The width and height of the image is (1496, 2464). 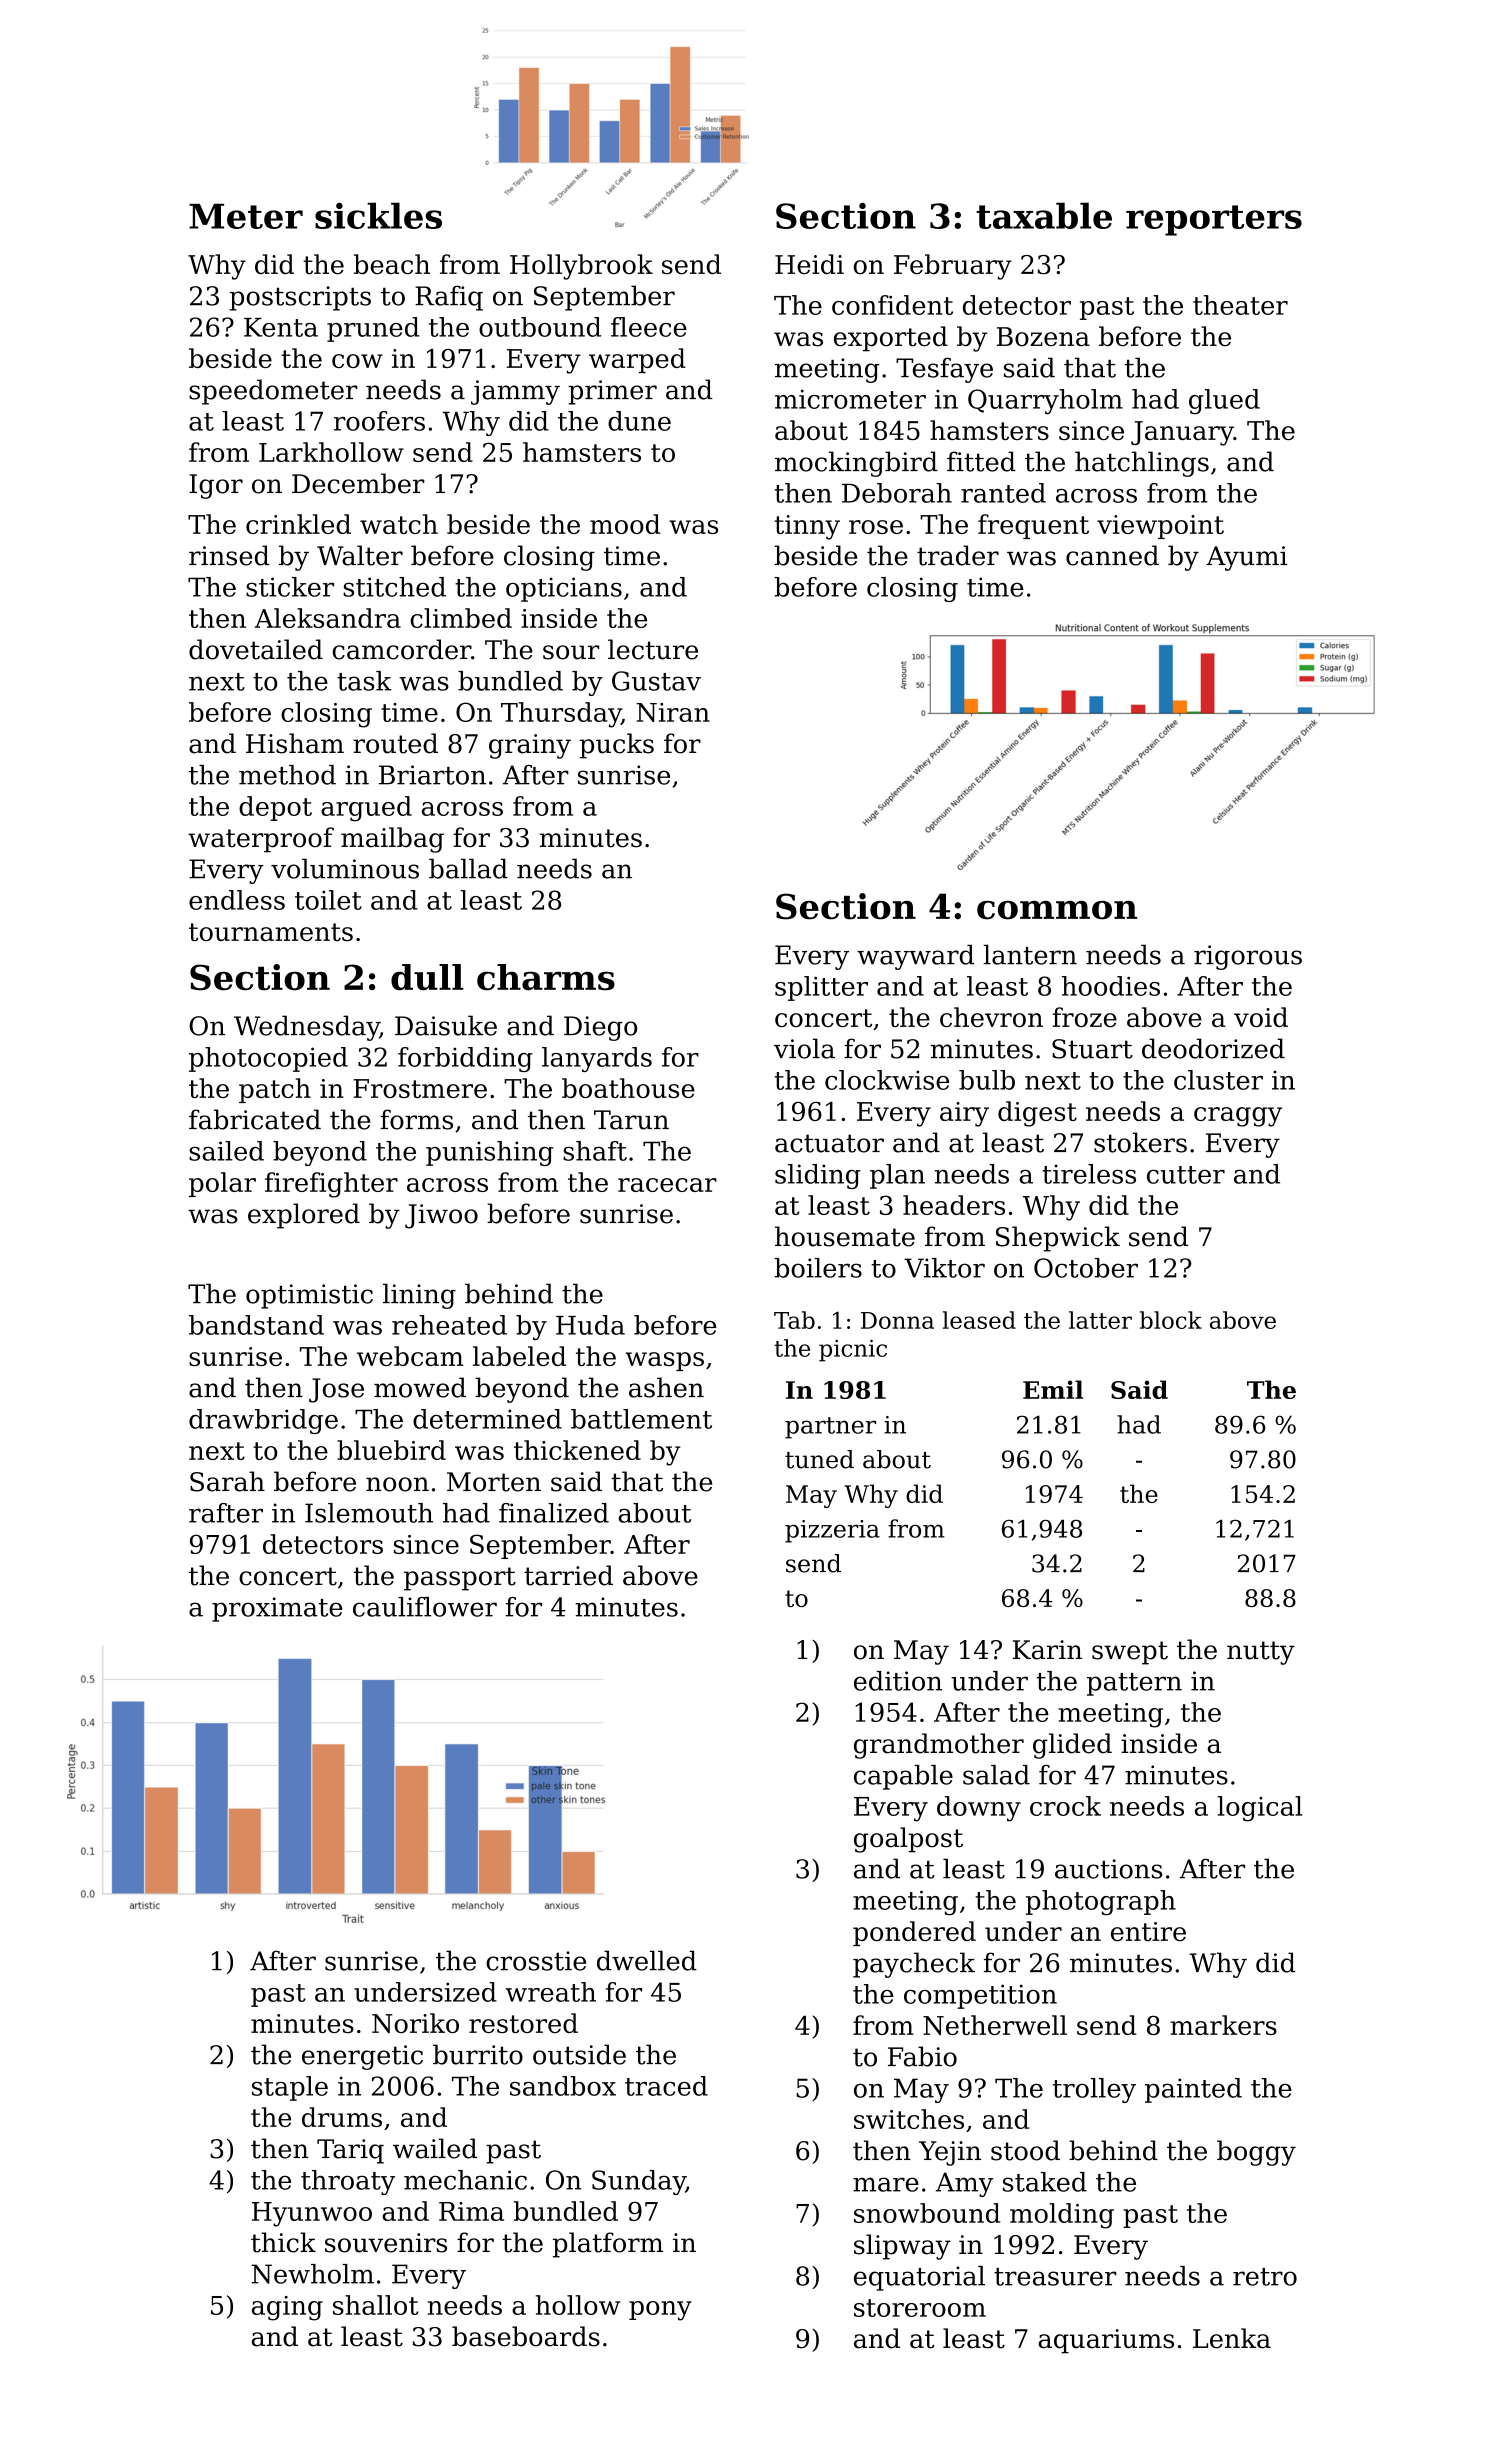 I want to click on baseboards, so click(x=526, y=2336).
